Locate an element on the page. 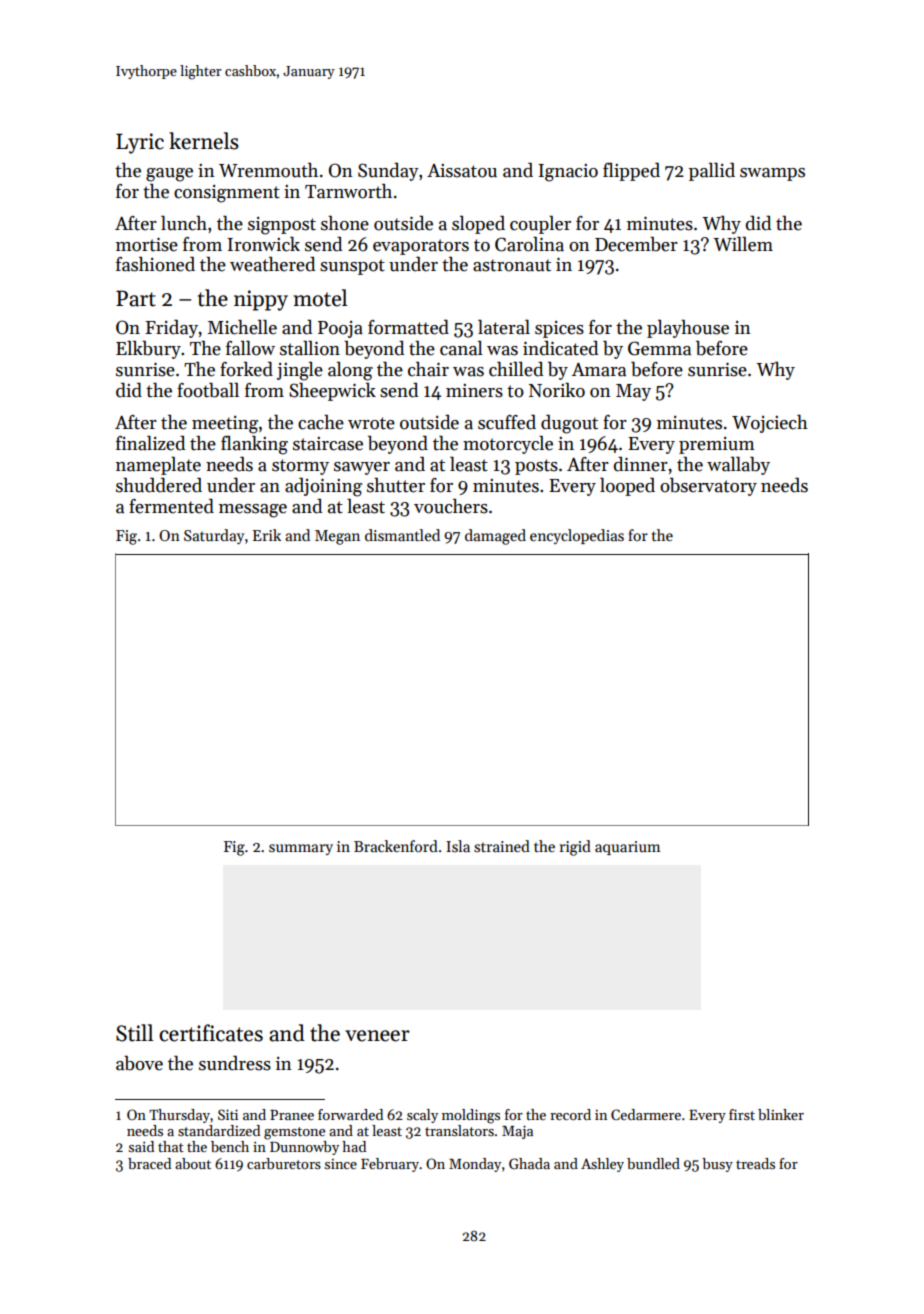  summary is located at coordinates (301, 849).
